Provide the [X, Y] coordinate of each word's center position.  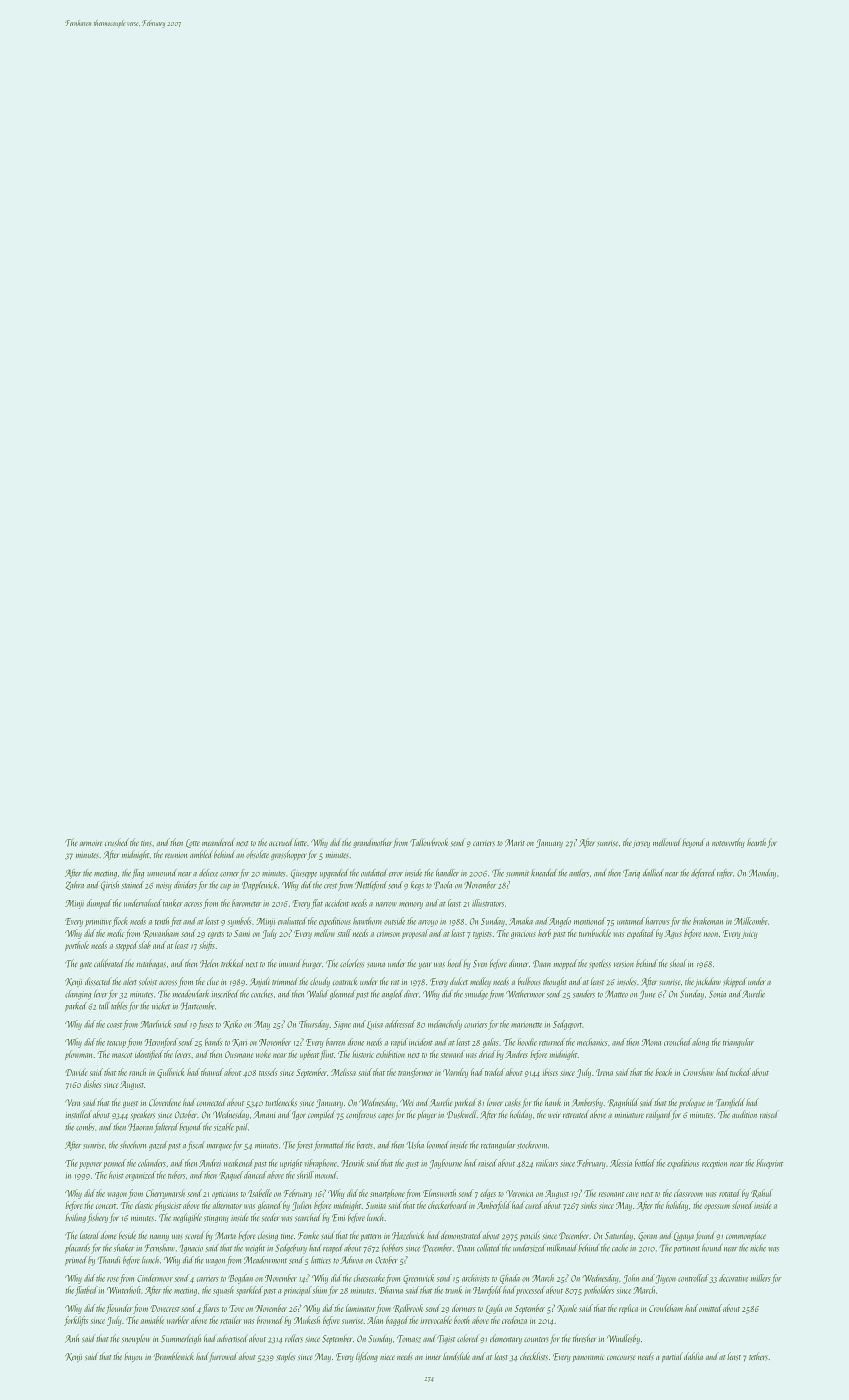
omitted [710, 1308]
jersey [641, 844]
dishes [92, 1084]
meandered [218, 842]
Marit [515, 843]
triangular [738, 1043]
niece [387, 1357]
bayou [133, 1357]
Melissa [343, 1072]
